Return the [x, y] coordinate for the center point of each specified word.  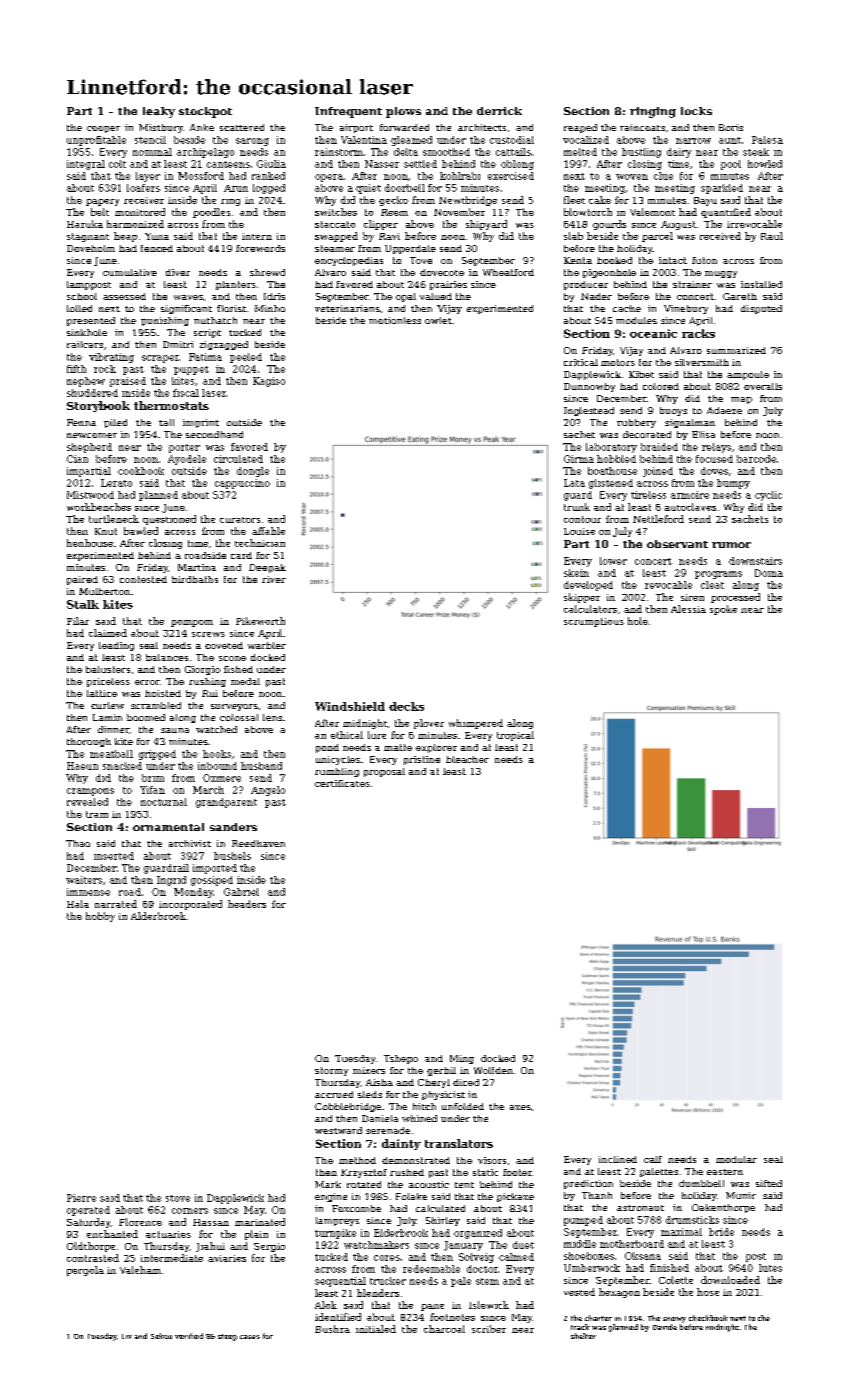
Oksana [643, 1256]
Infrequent [348, 112]
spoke [723, 610]
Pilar [78, 621]
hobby [100, 917]
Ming [462, 1059]
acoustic [429, 1184]
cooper [103, 129]
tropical [515, 736]
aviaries [227, 1258]
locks [696, 111]
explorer [436, 748]
